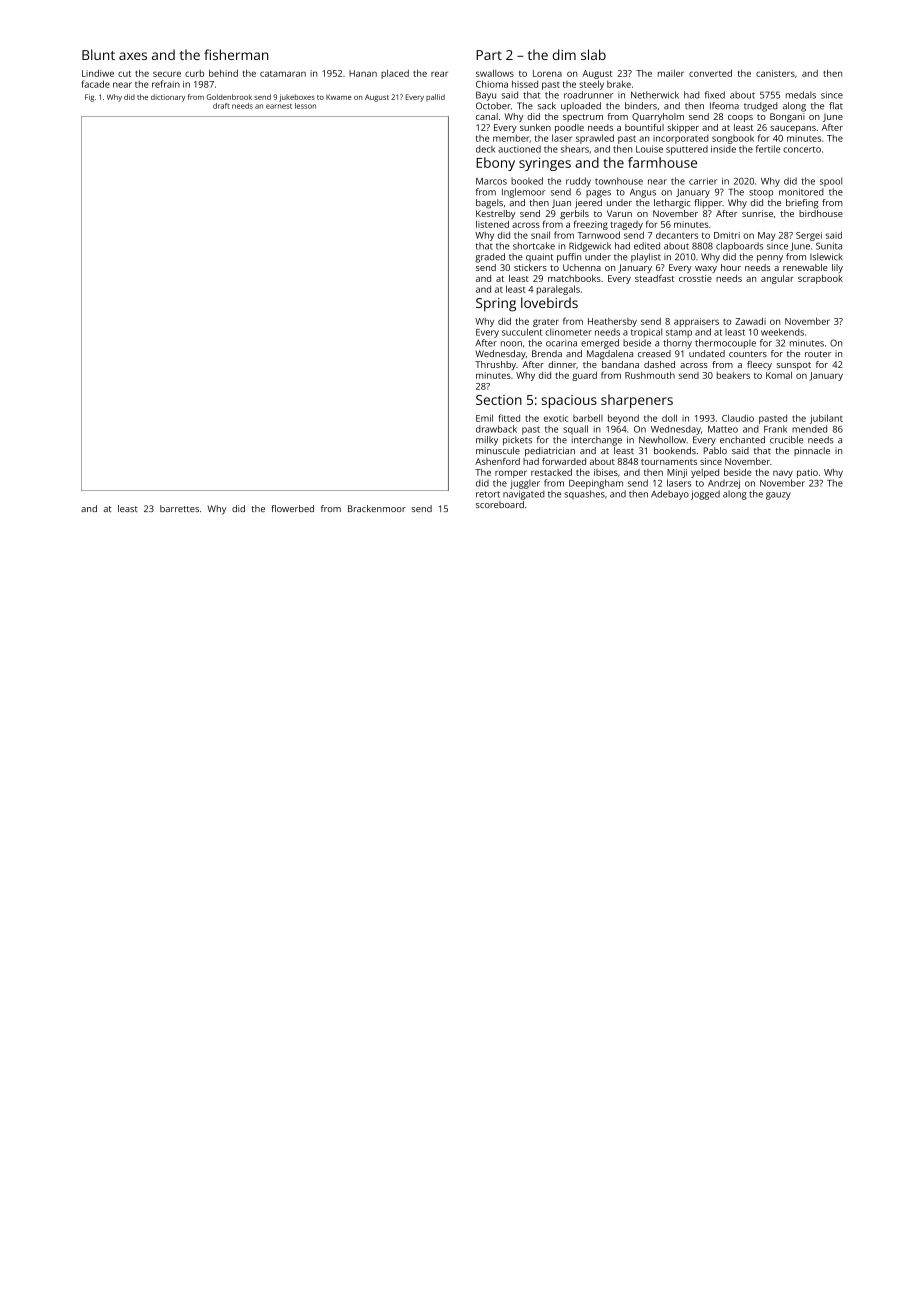  Describe the element at coordinates (179, 508) in the screenshot. I see `barrettes` at that location.
